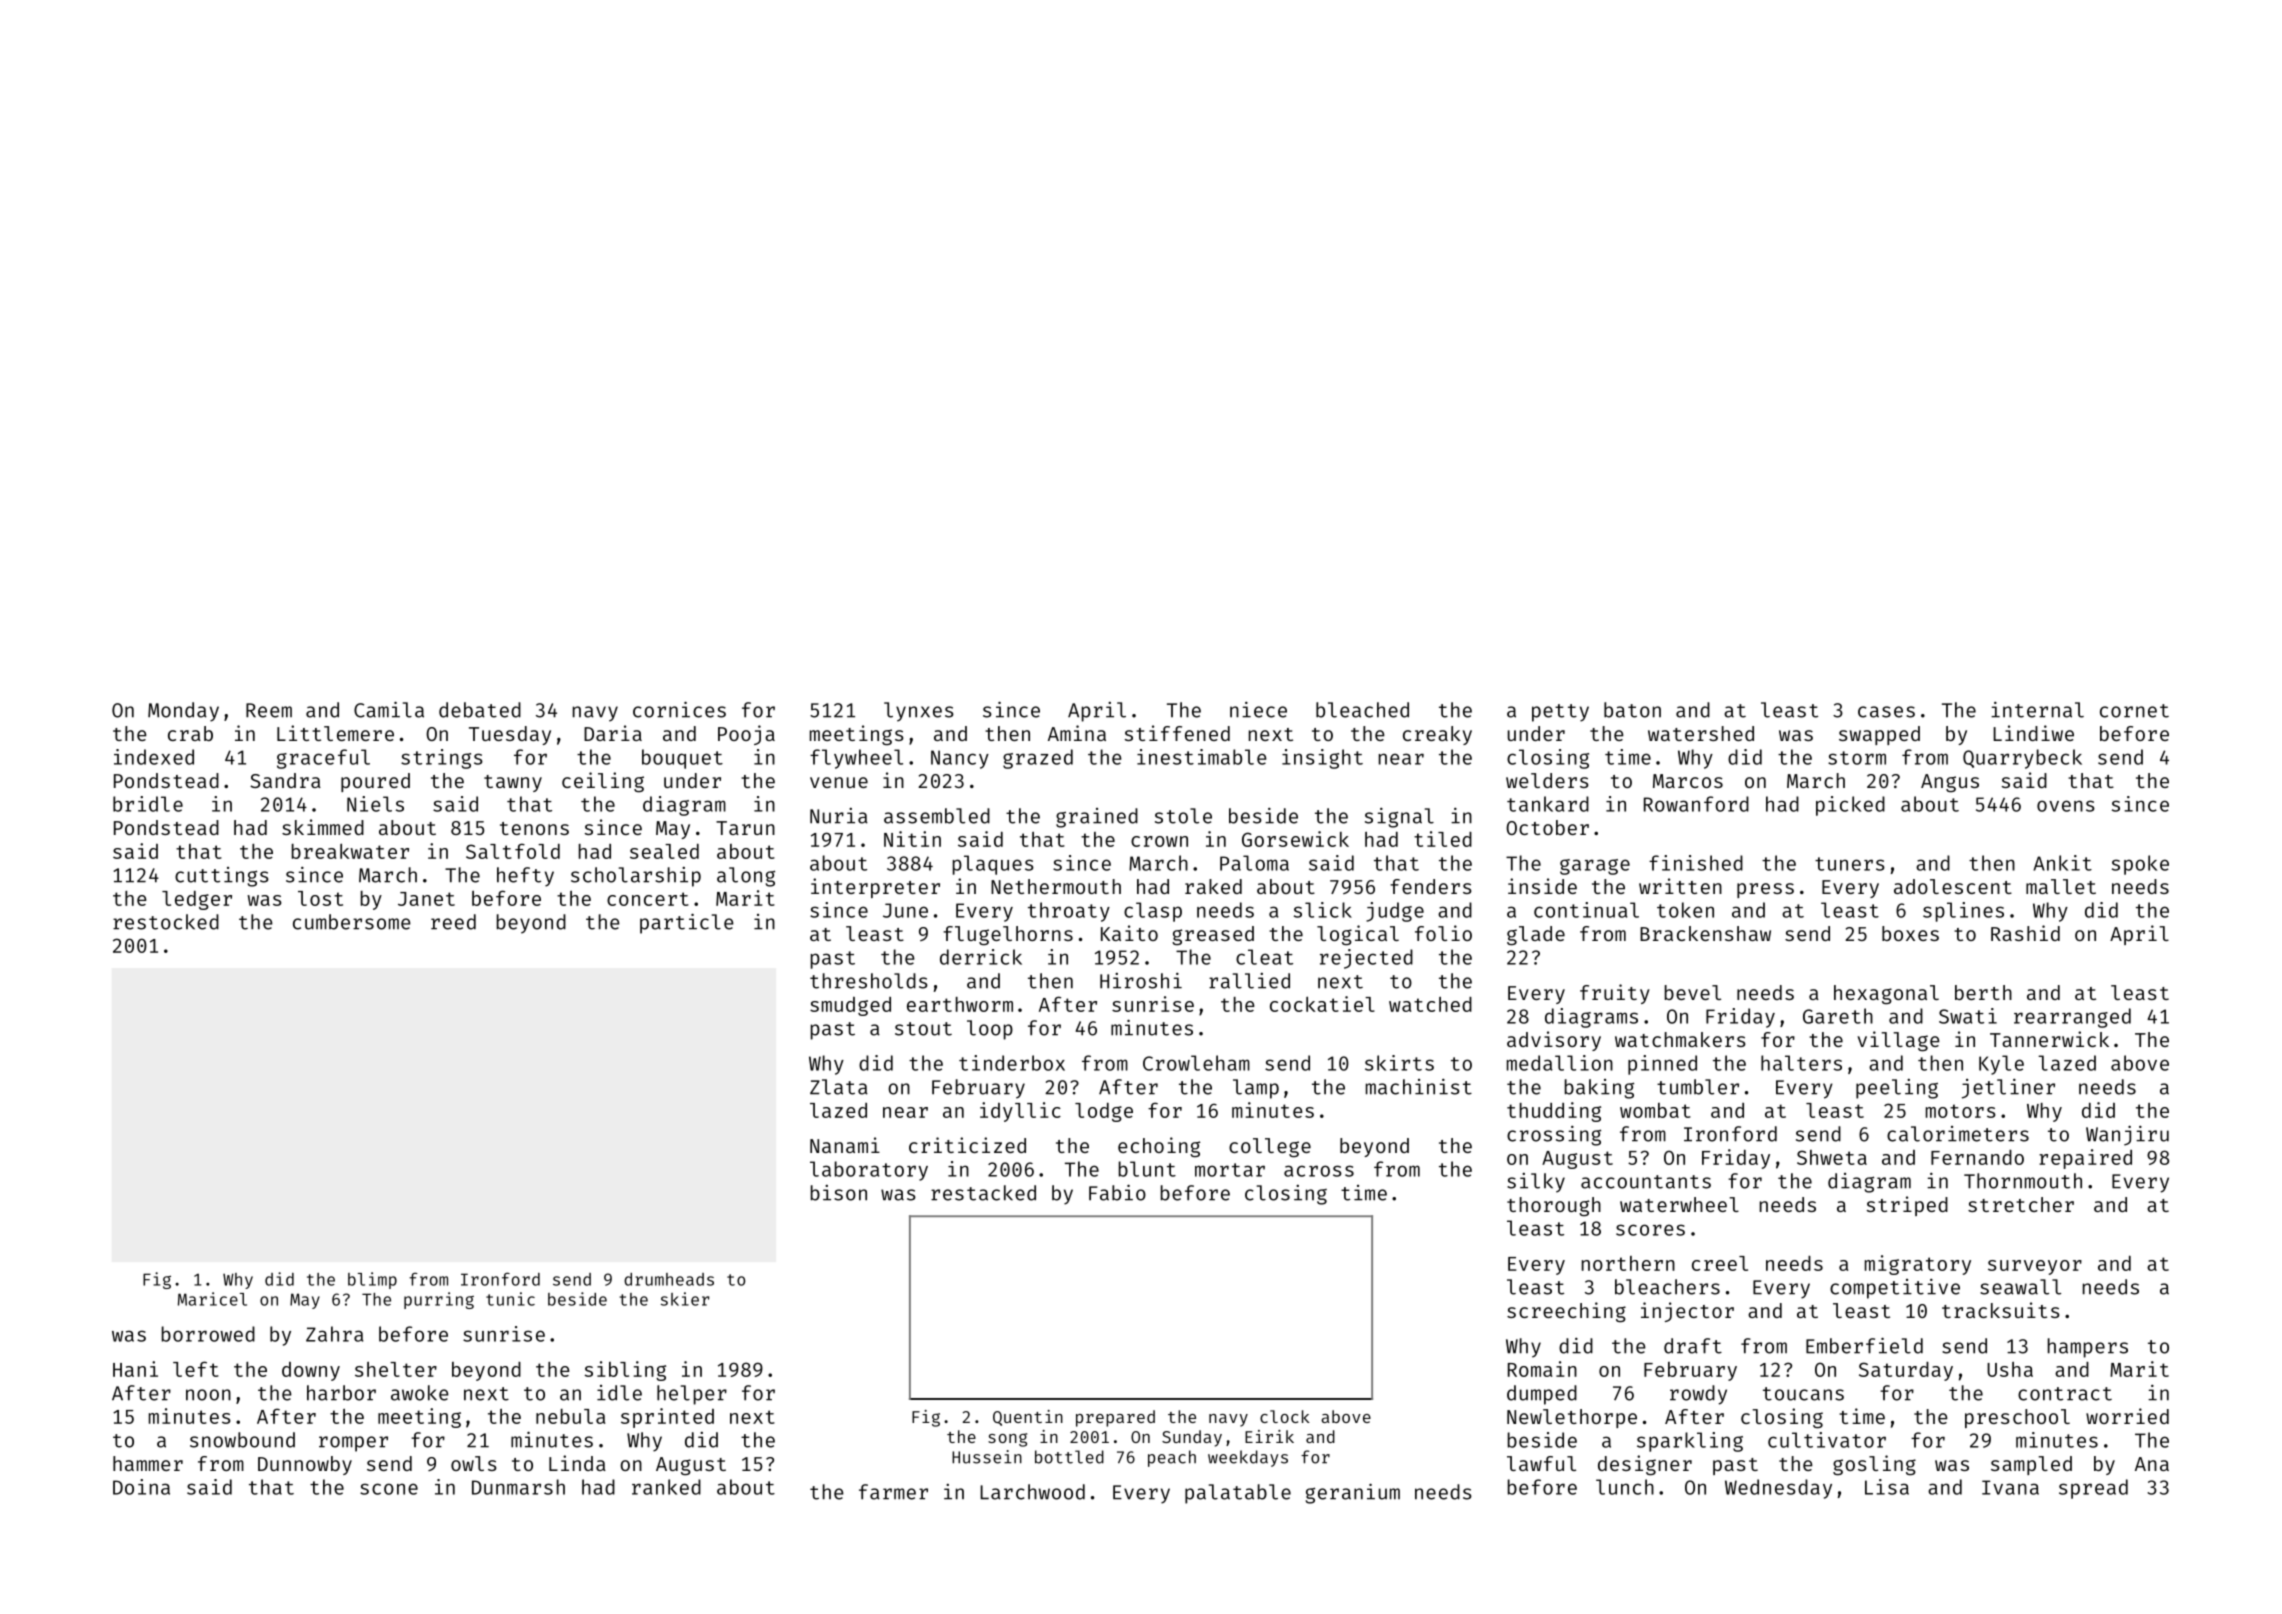 Image resolution: width=2282 pixels, height=1614 pixels. Describe the element at coordinates (269, 710) in the page. I see `Reem` at that location.
